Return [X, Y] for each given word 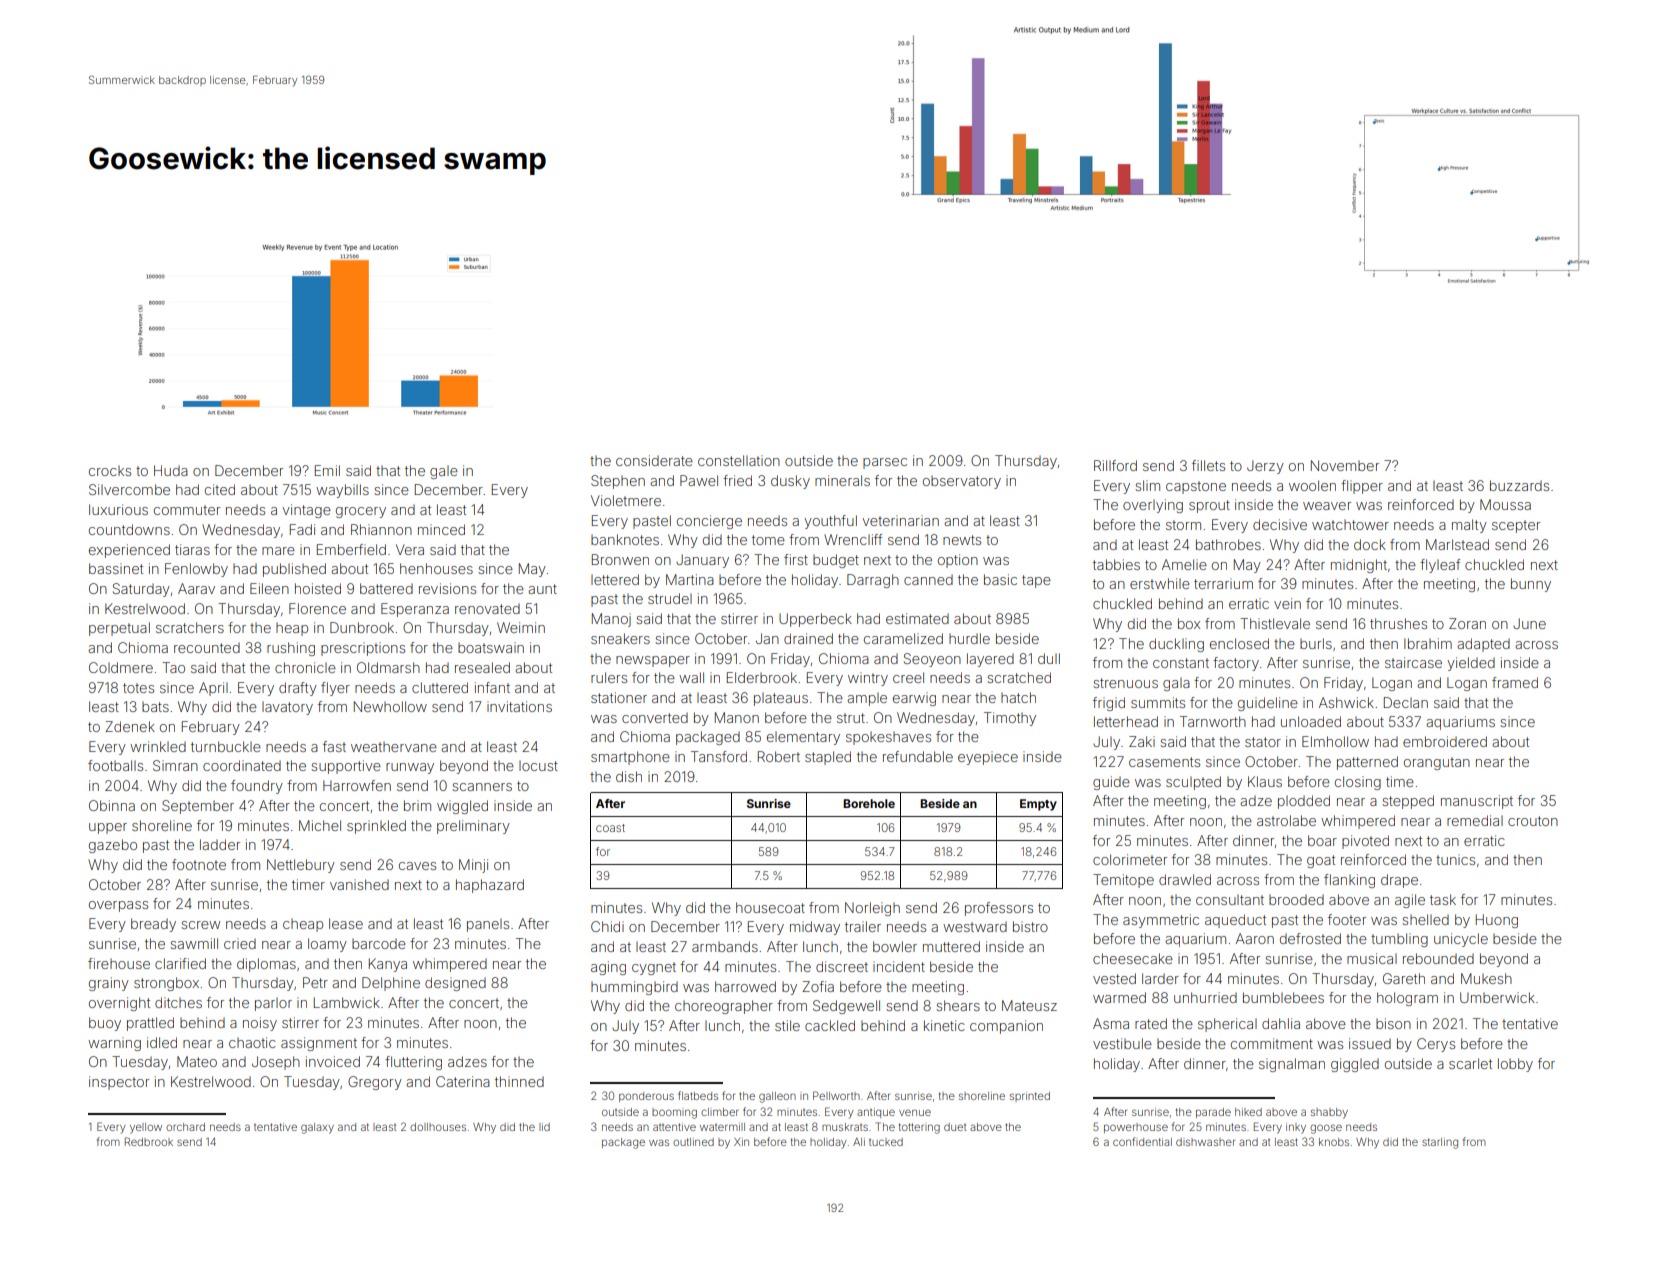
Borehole [869, 803]
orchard [185, 1127]
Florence [317, 608]
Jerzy [1265, 467]
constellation [739, 460]
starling [1440, 1143]
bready [153, 925]
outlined [693, 1142]
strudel [670, 598]
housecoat [770, 907]
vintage [306, 511]
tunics [1455, 859]
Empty [1038, 805]
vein [1287, 603]
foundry [257, 787]
